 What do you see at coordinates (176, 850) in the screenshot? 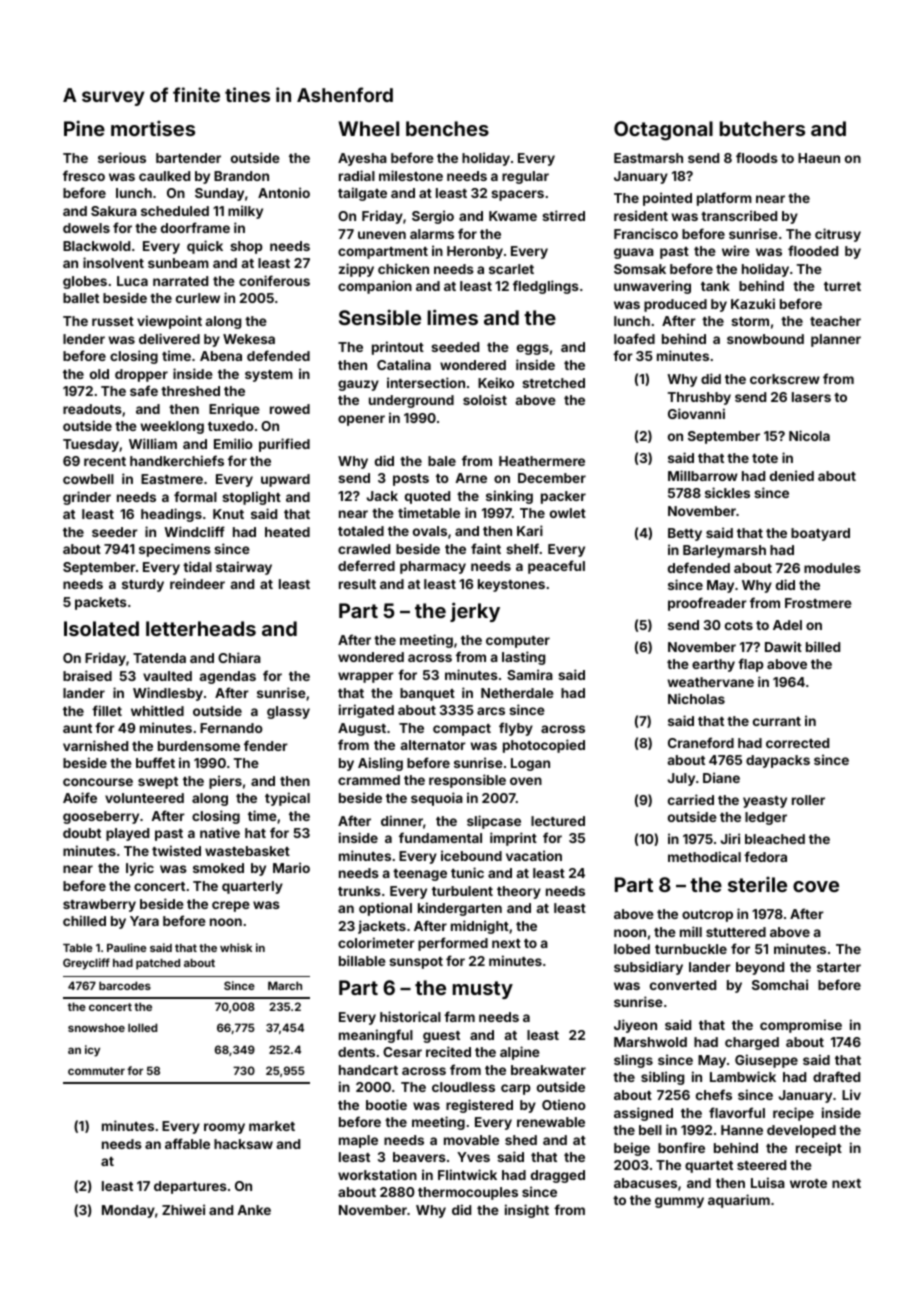
I see `twisted` at bounding box center [176, 850].
